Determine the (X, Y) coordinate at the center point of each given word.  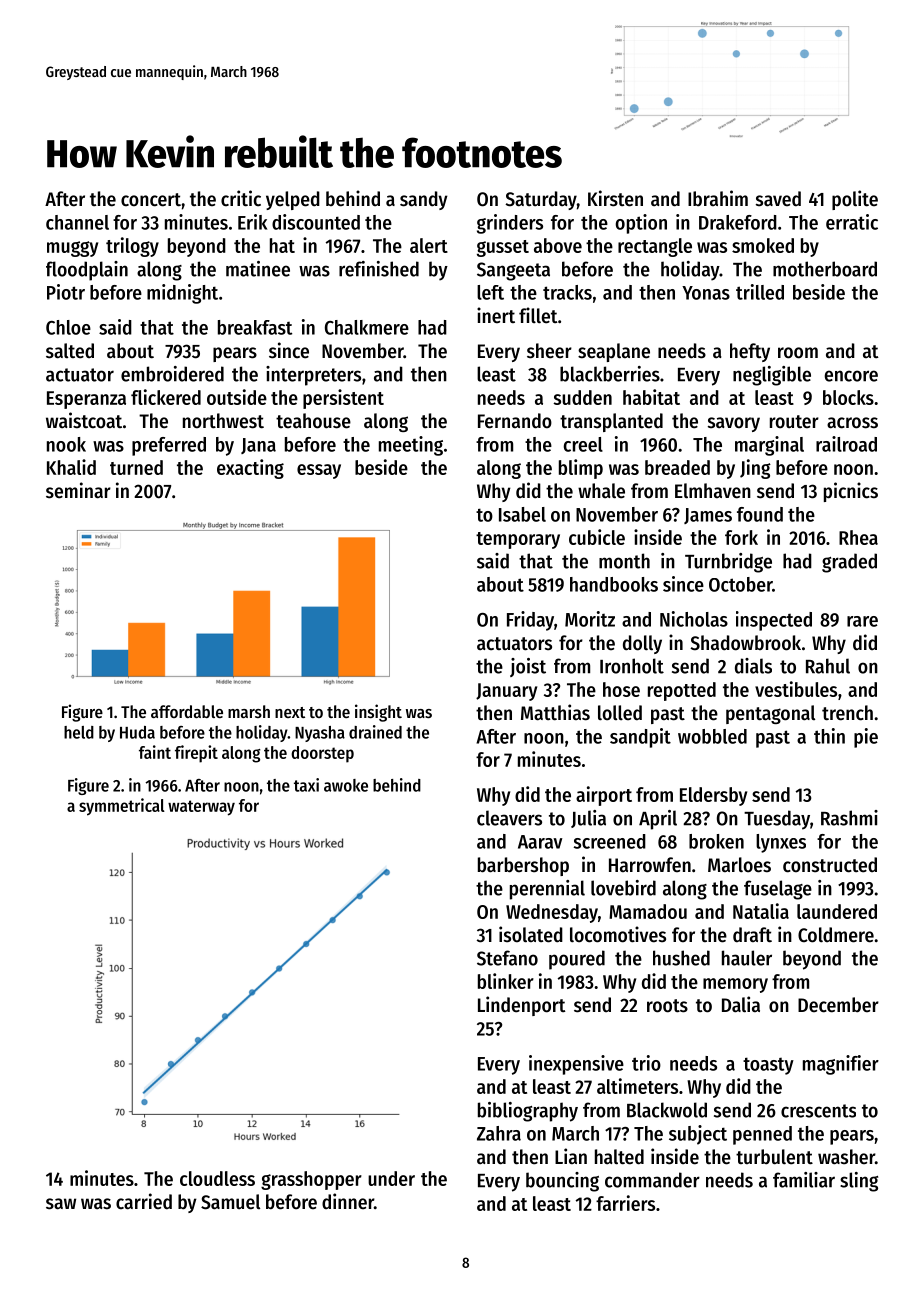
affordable (187, 711)
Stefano (507, 958)
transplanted (611, 422)
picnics (851, 492)
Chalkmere (367, 327)
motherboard (825, 269)
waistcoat (84, 420)
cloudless (217, 1178)
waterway (201, 808)
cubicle (597, 537)
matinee (258, 269)
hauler (747, 958)
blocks (848, 397)
